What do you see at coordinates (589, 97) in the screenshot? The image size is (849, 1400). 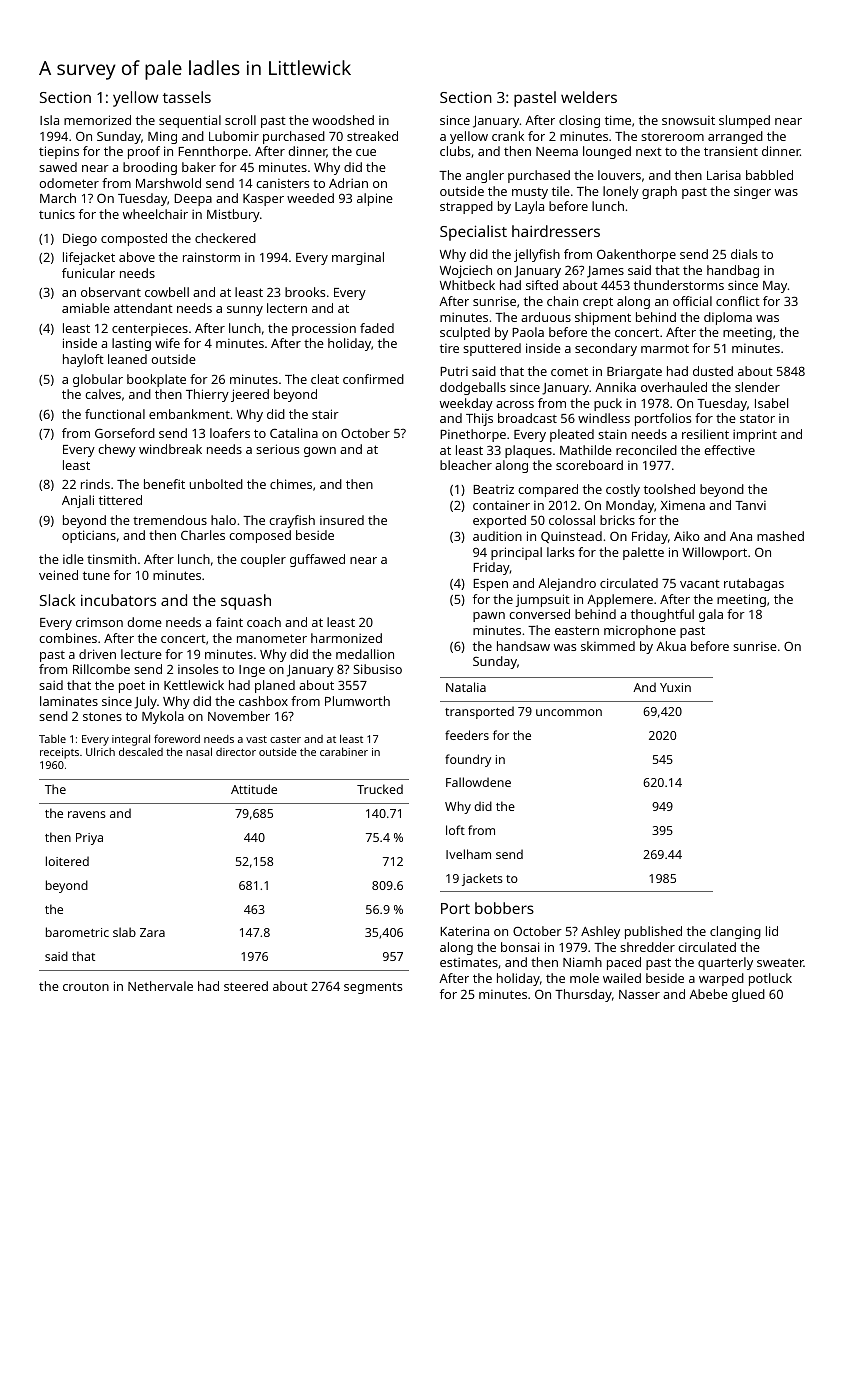 I see `welders` at bounding box center [589, 97].
